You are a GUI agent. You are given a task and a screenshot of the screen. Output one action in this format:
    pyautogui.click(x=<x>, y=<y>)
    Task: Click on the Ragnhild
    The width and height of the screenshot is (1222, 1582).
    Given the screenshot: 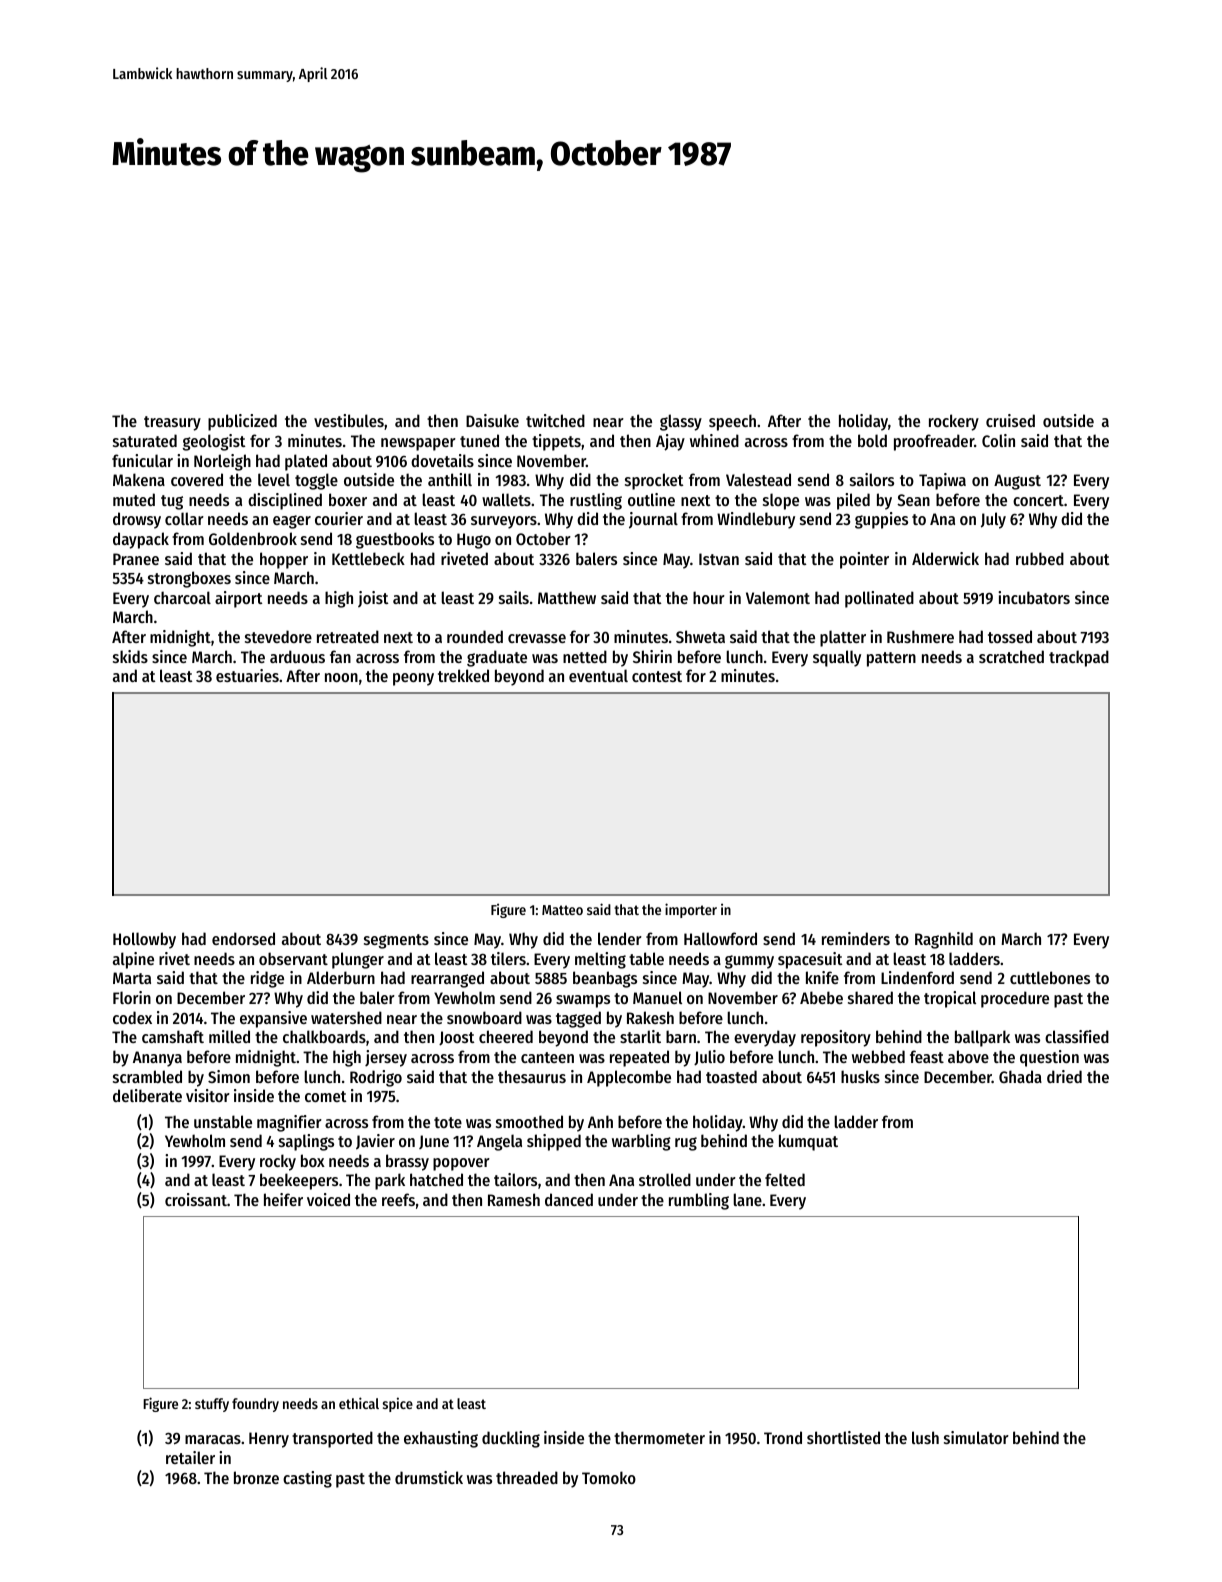 What is the action you would take?
    pyautogui.click(x=944, y=940)
